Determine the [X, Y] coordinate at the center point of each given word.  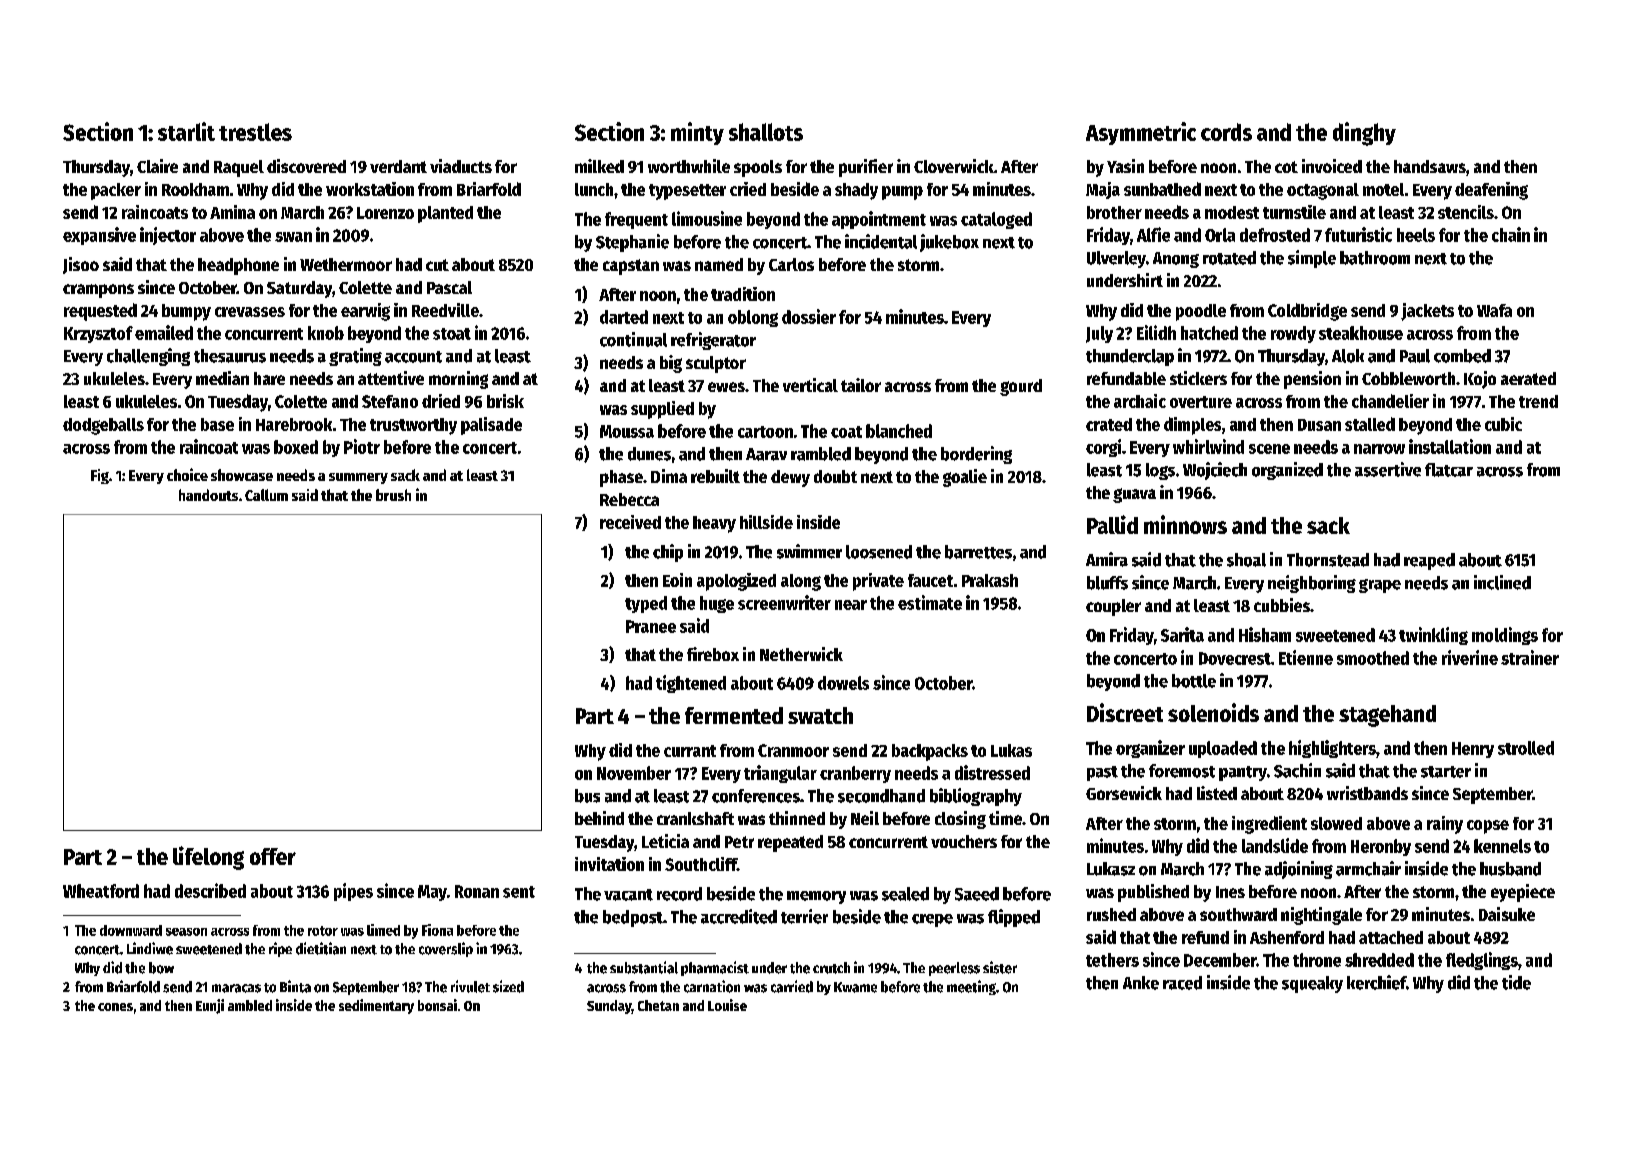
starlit [186, 131]
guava [1134, 495]
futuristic [1358, 234]
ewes [726, 387]
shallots [766, 132]
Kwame [855, 987]
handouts [208, 495]
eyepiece [1523, 893]
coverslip [446, 949]
